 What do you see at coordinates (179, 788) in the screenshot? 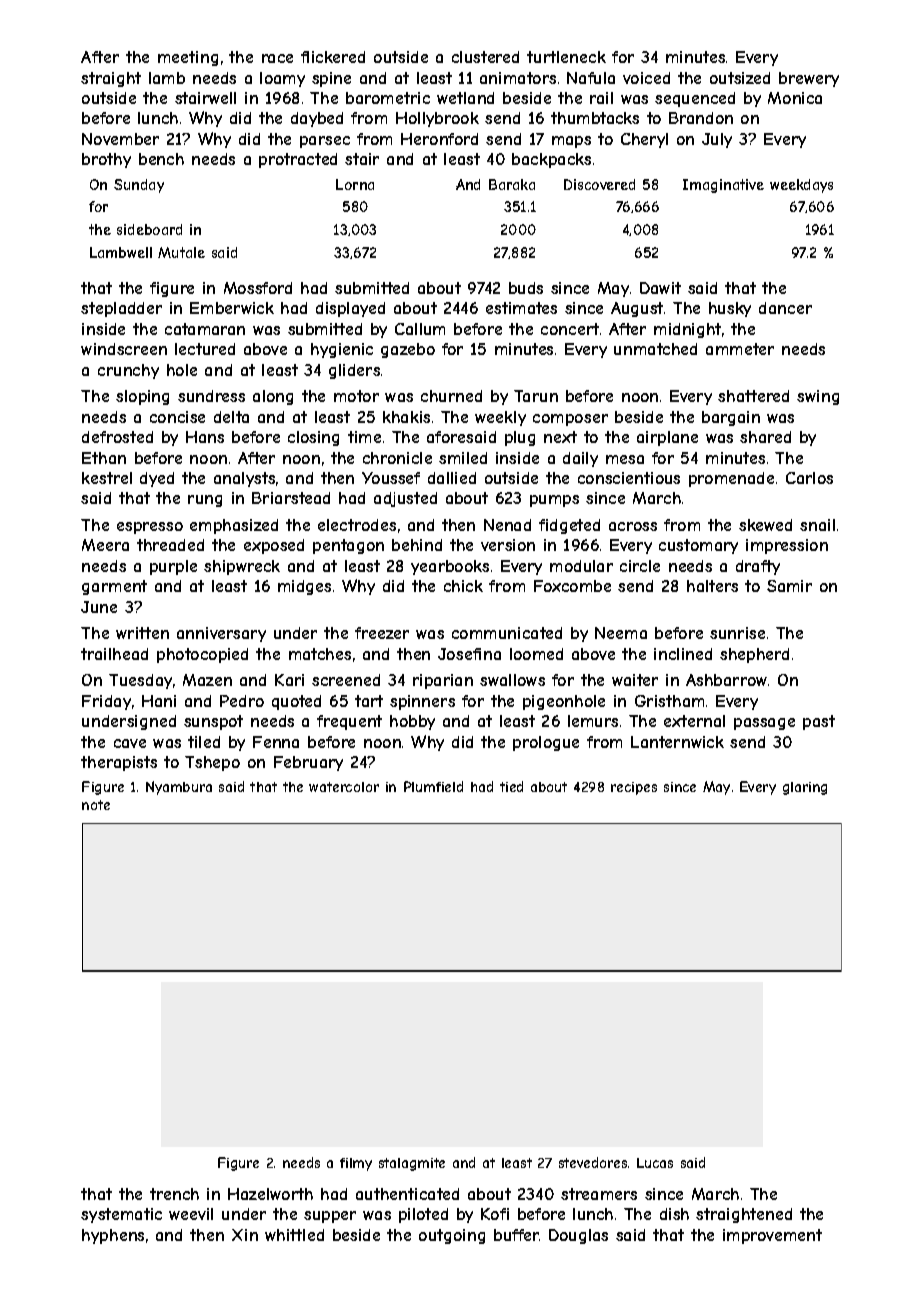
I see `Nyambura` at bounding box center [179, 788].
